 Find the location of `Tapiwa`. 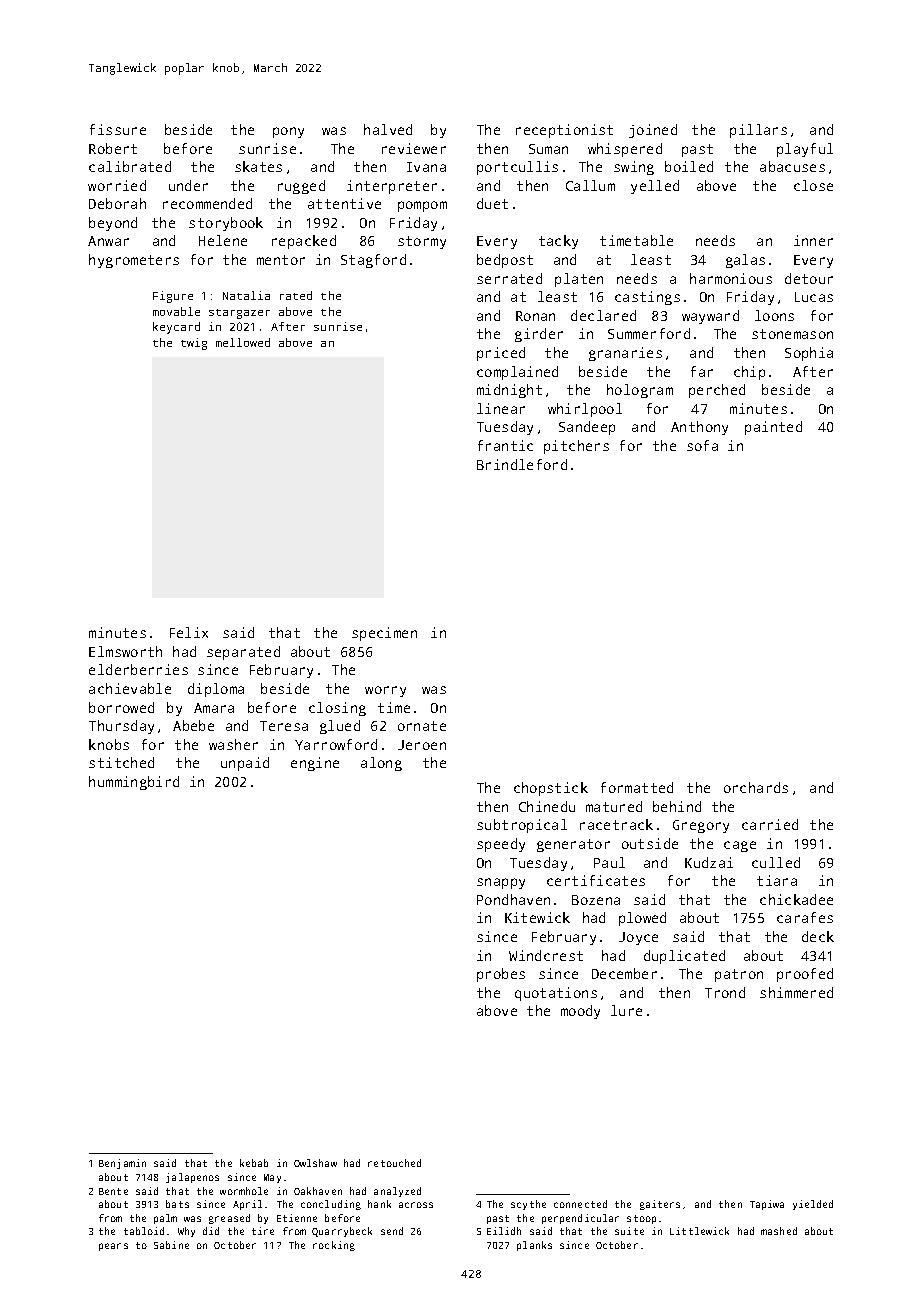

Tapiwa is located at coordinates (767, 1205).
